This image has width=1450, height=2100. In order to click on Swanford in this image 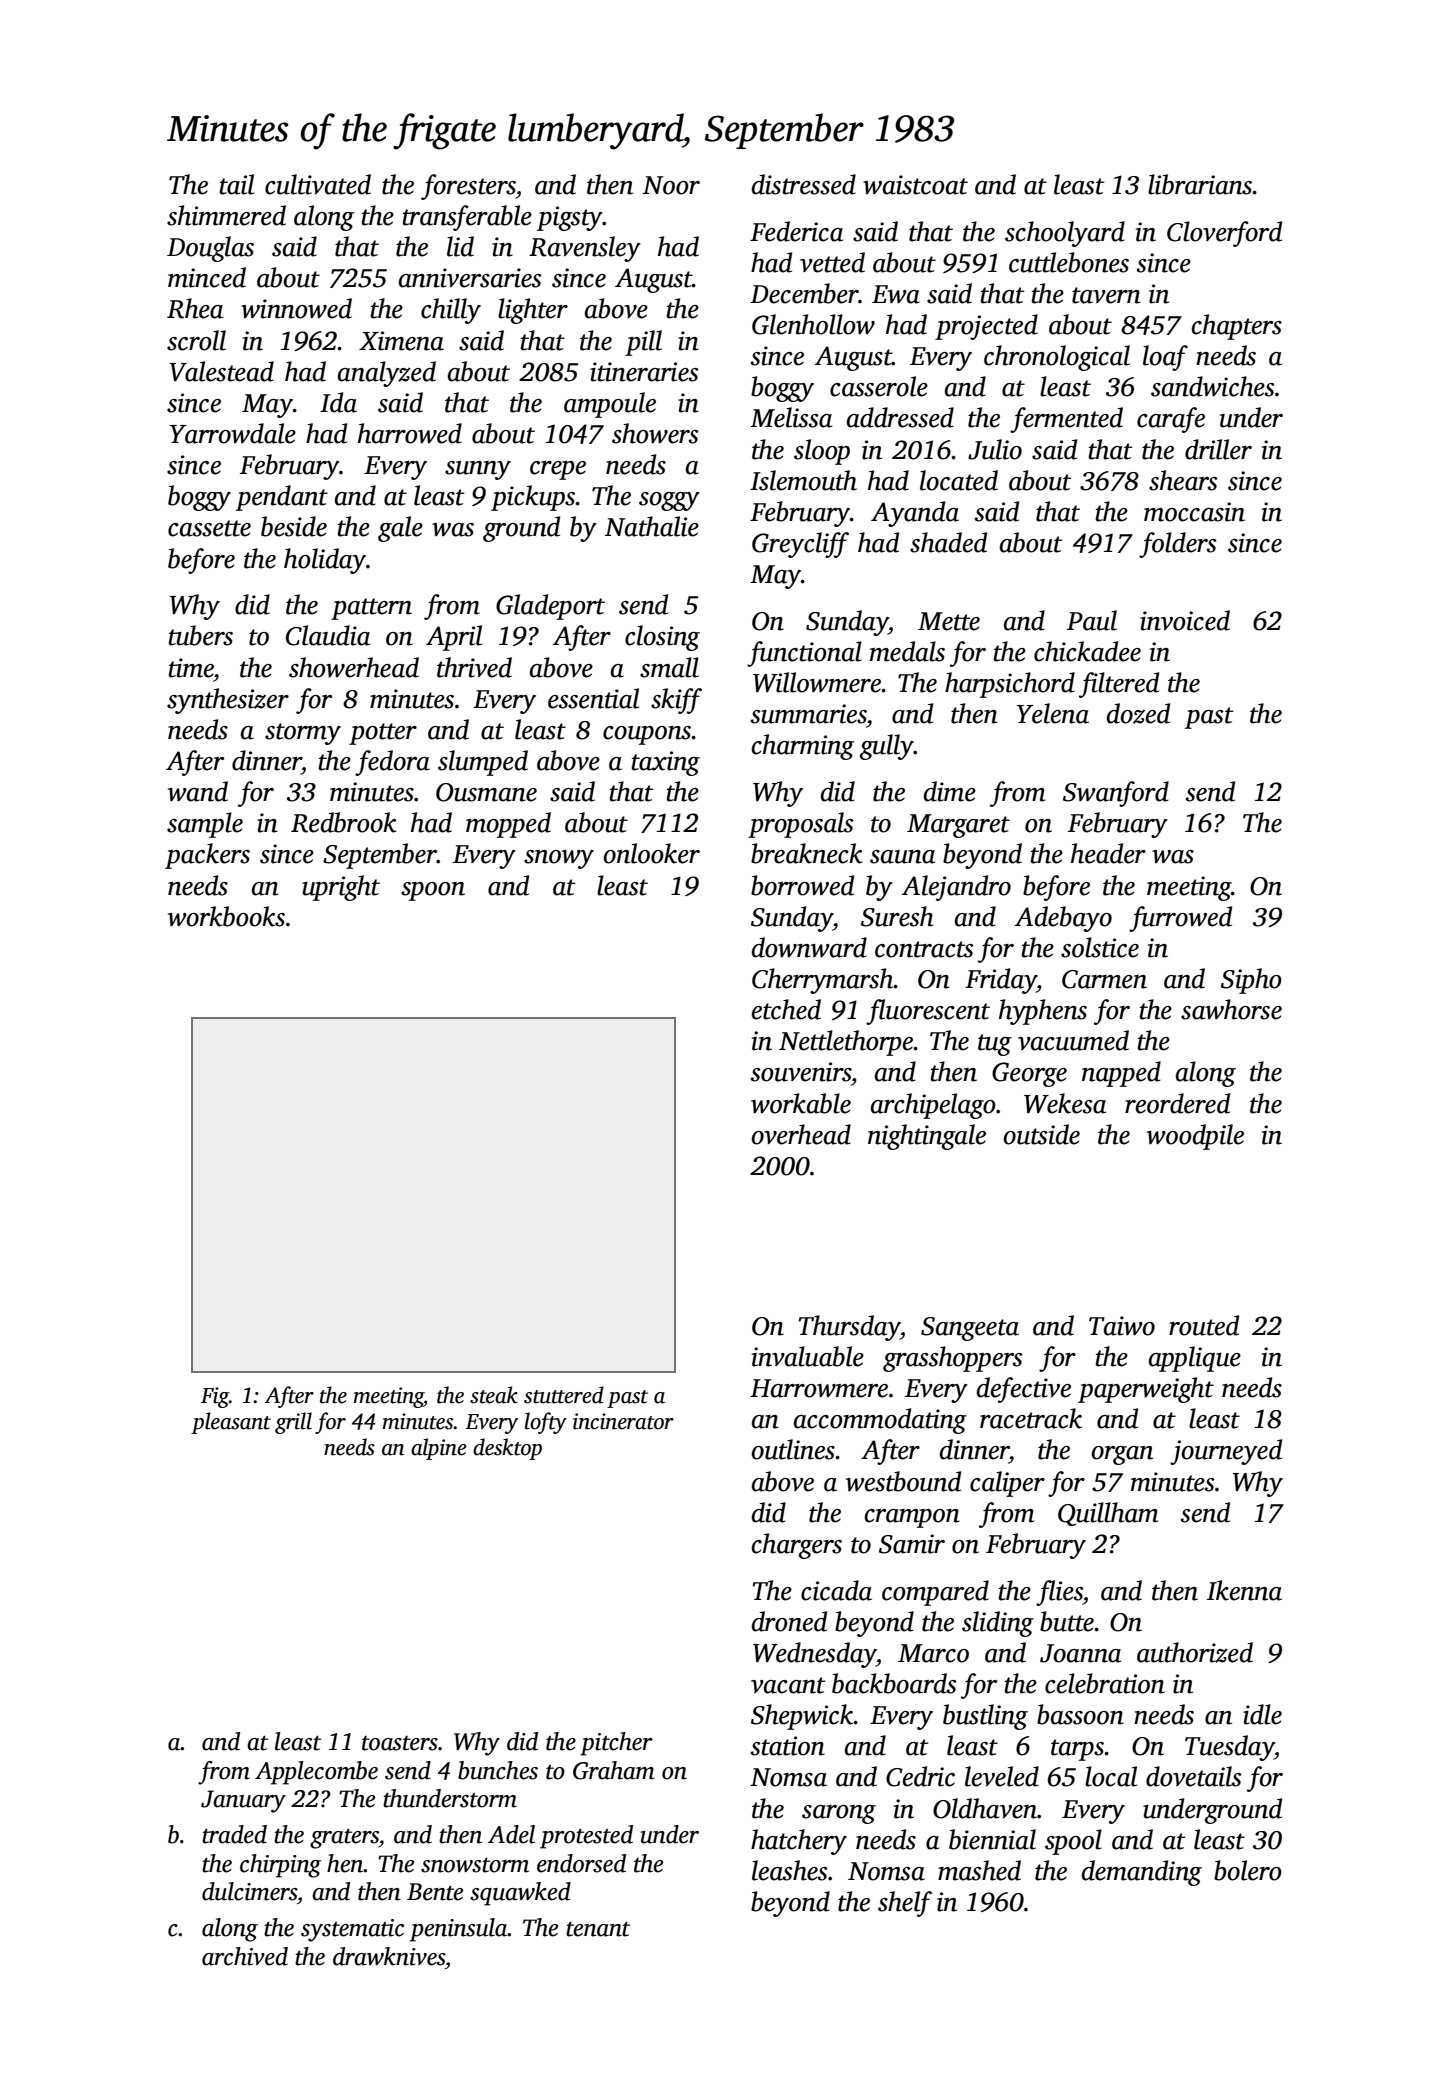, I will do `click(1116, 794)`.
